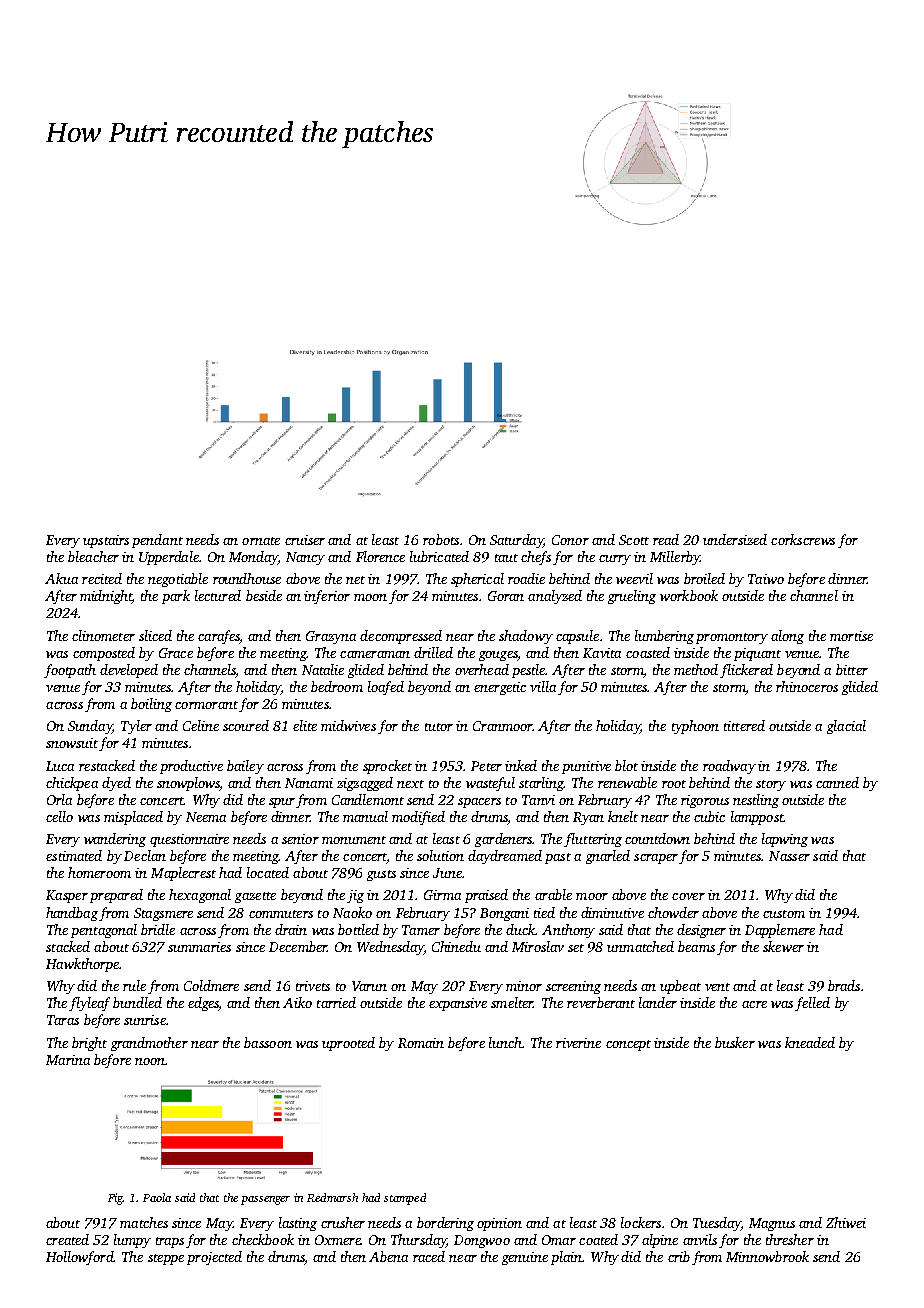  What do you see at coordinates (456, 946) in the screenshot?
I see `Chinedu` at bounding box center [456, 946].
